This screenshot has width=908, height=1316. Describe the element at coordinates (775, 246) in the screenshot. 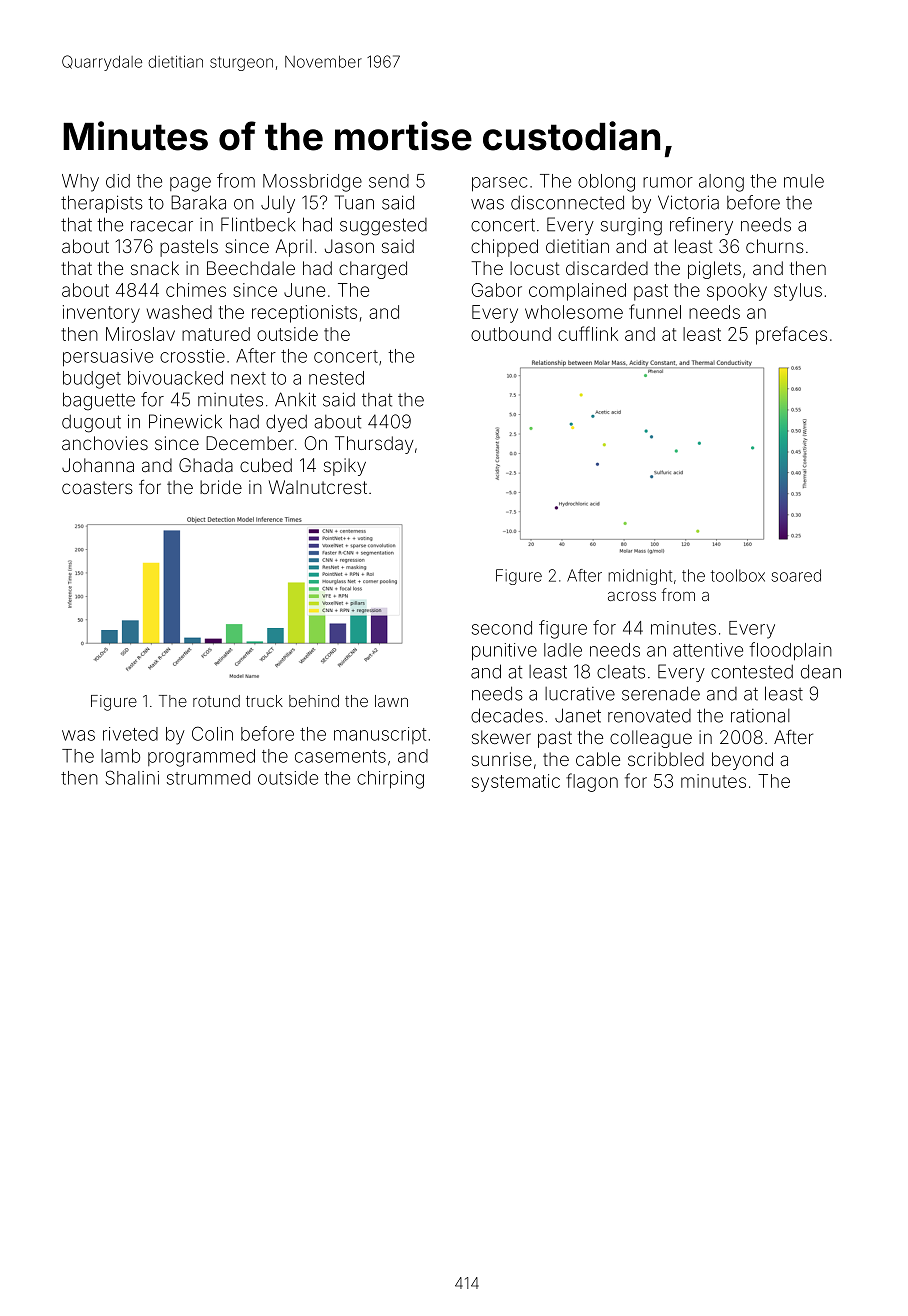

I see `churns` at that location.
